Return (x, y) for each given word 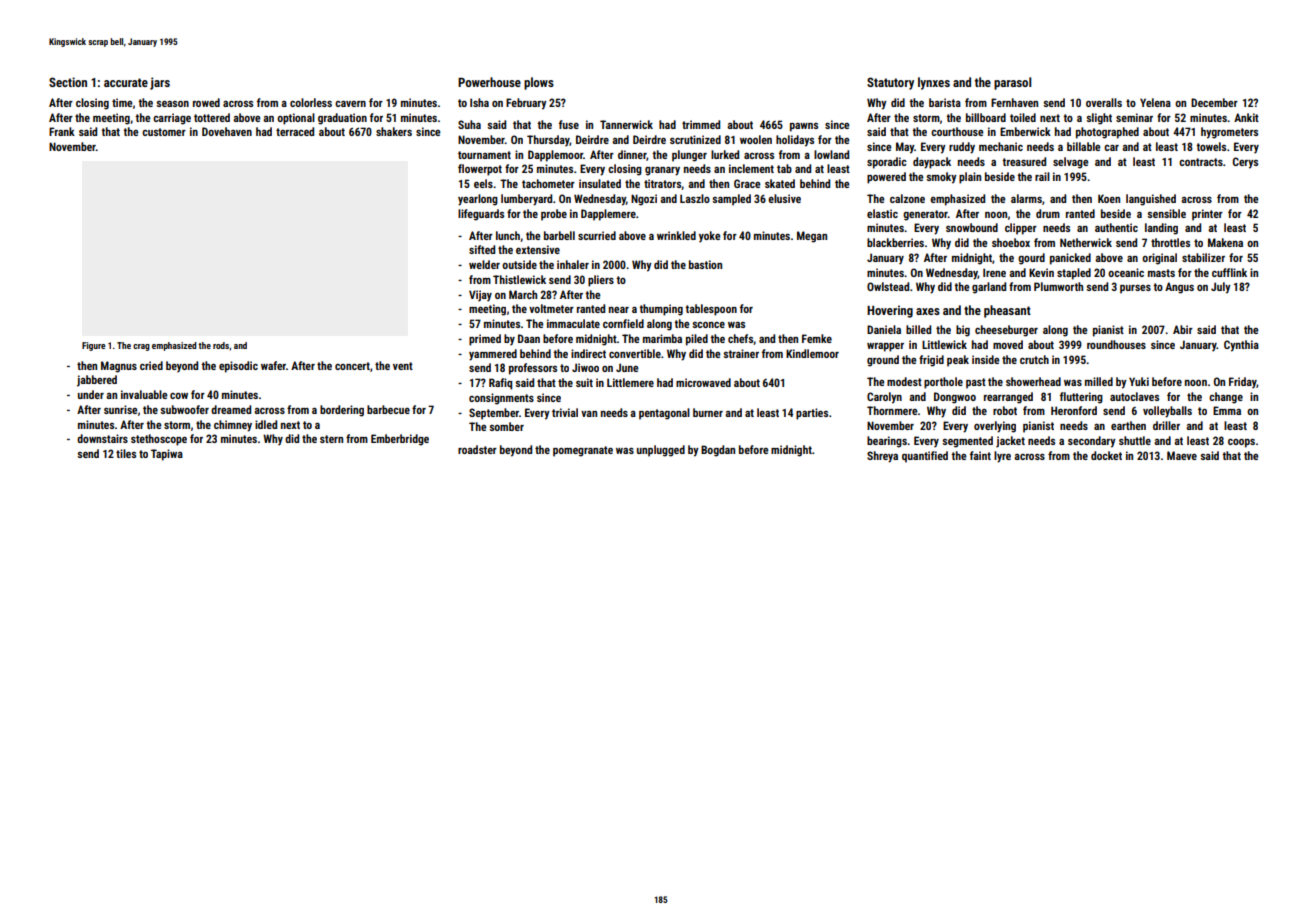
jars (160, 83)
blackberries (895, 242)
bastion (705, 264)
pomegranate (583, 451)
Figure (94, 346)
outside (519, 264)
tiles (126, 453)
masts (1161, 273)
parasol (1012, 83)
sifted (482, 249)
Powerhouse (489, 82)
